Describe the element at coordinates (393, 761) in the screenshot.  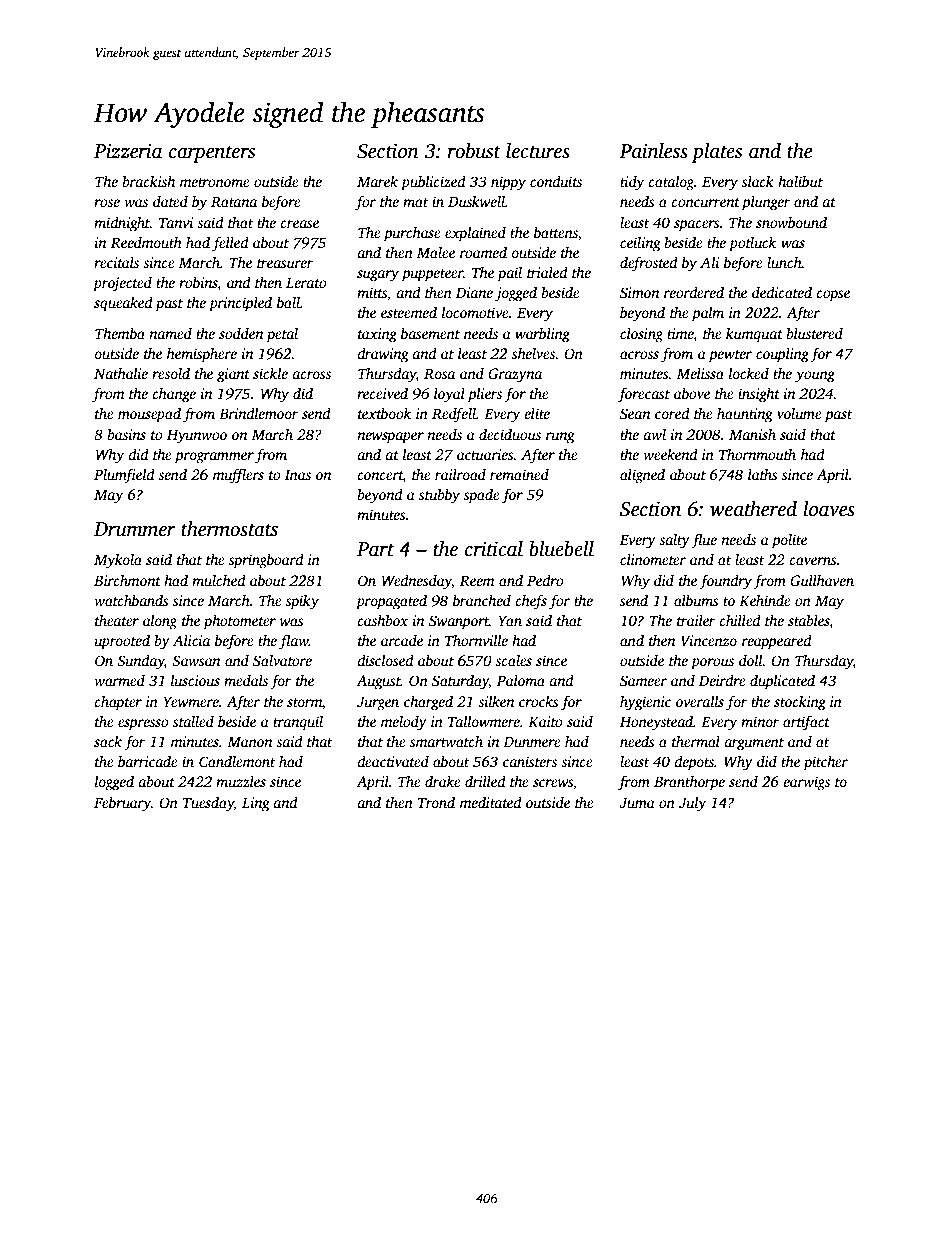
I see `deactivated` at that location.
